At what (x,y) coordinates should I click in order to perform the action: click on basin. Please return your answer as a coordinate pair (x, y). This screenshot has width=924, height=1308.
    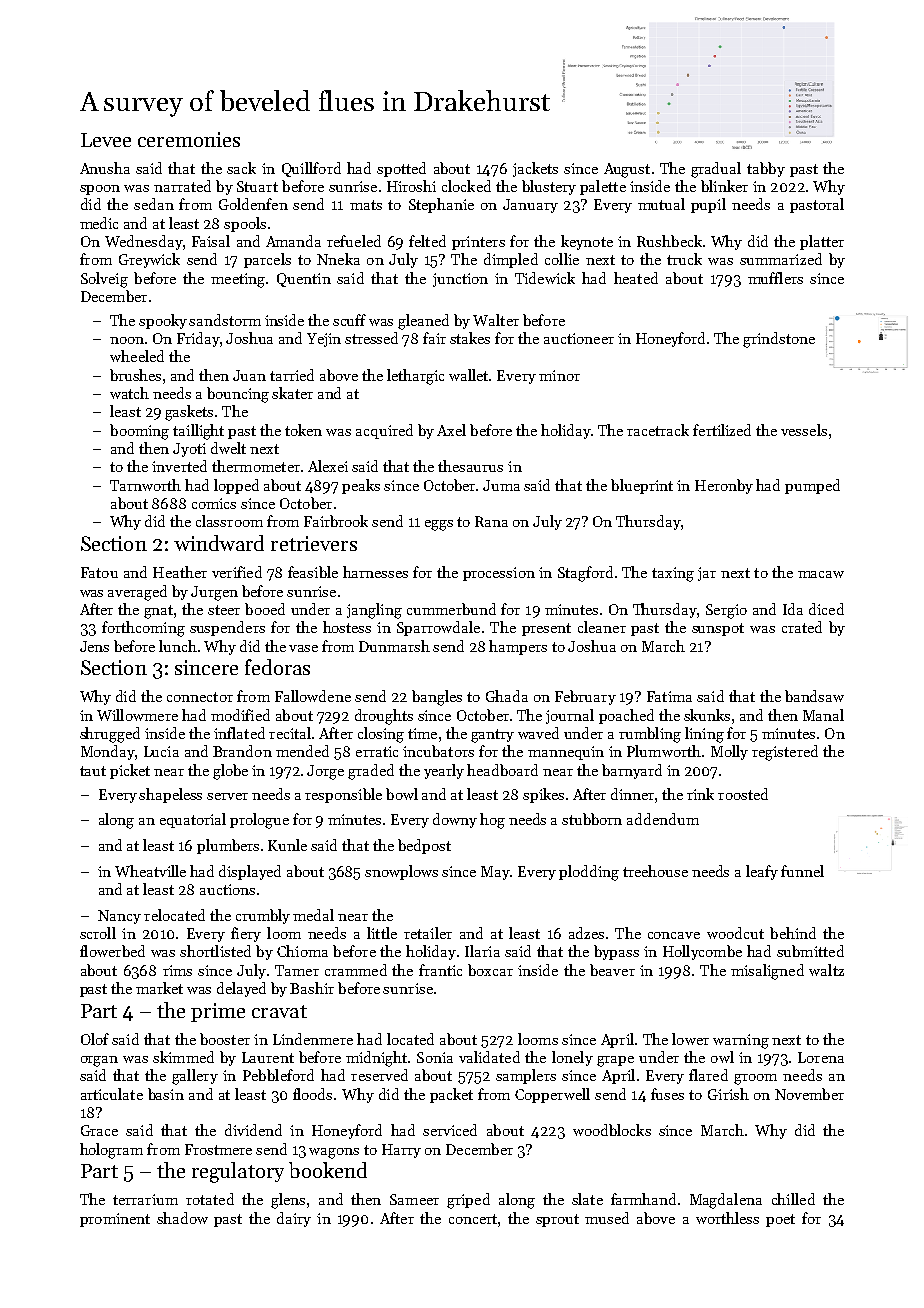
    Looking at the image, I should click on (166, 1094).
